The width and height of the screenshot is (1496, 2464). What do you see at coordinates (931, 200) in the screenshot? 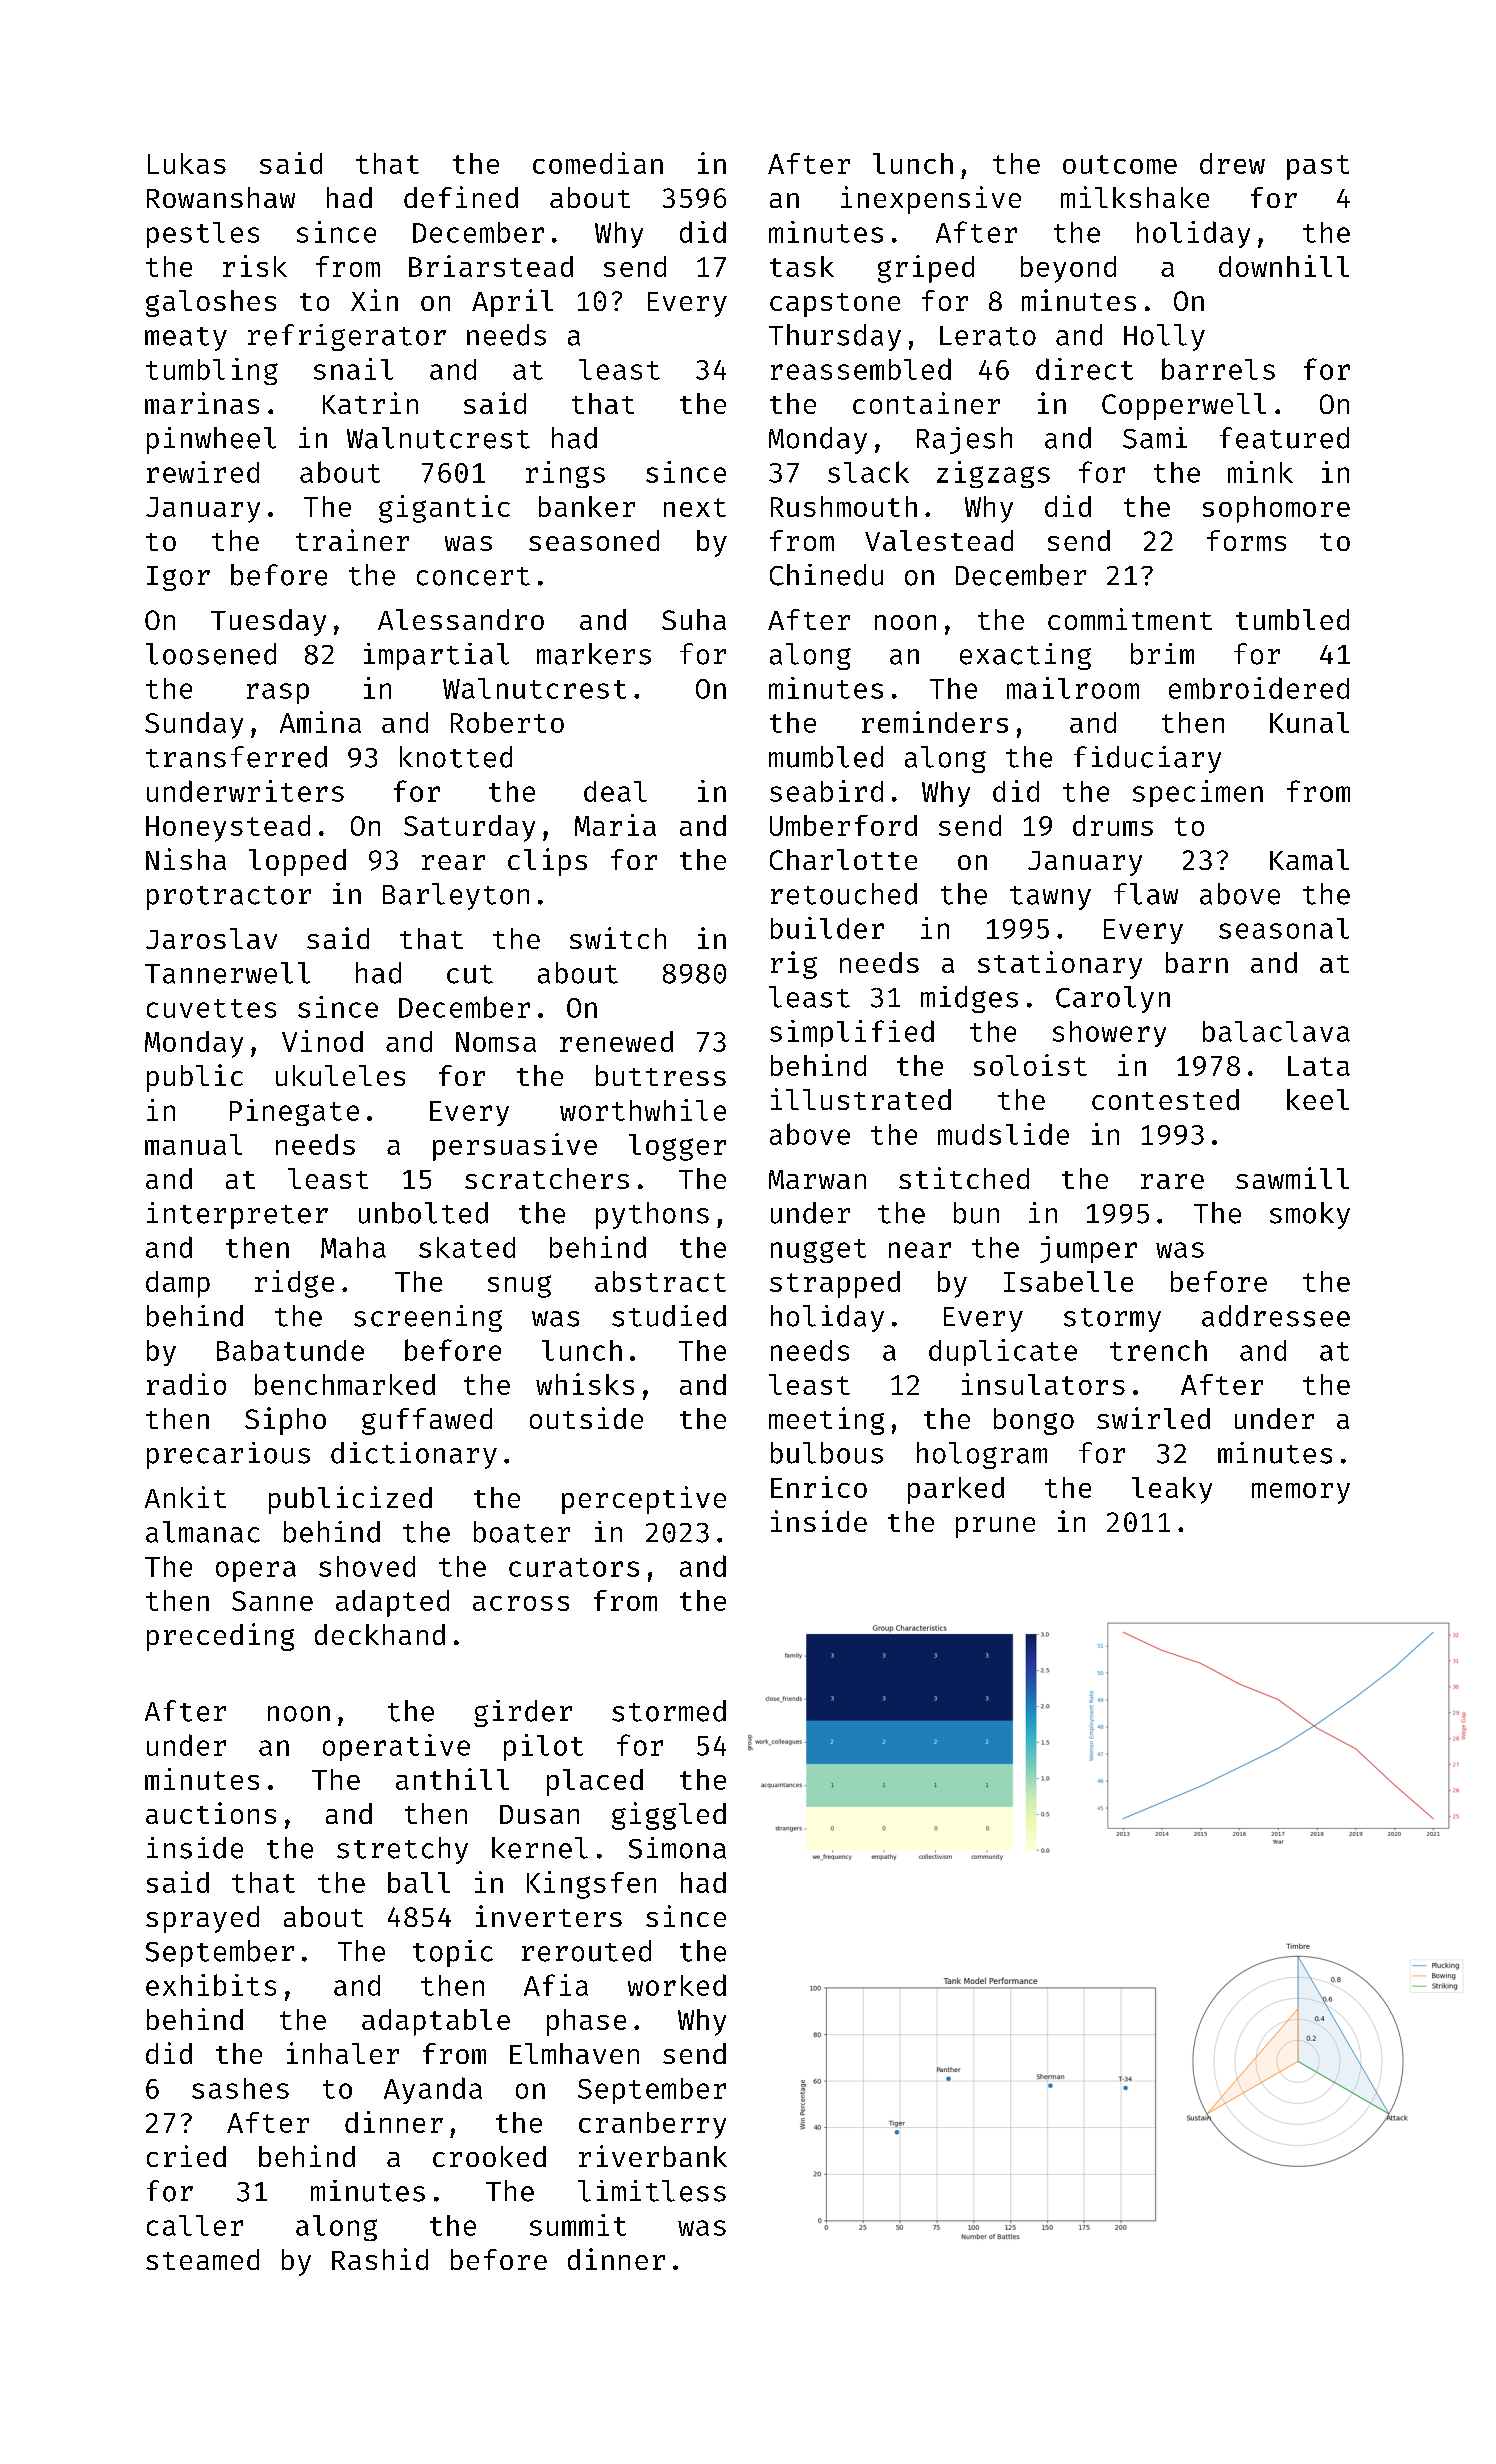
I see `inexpensive` at bounding box center [931, 200].
